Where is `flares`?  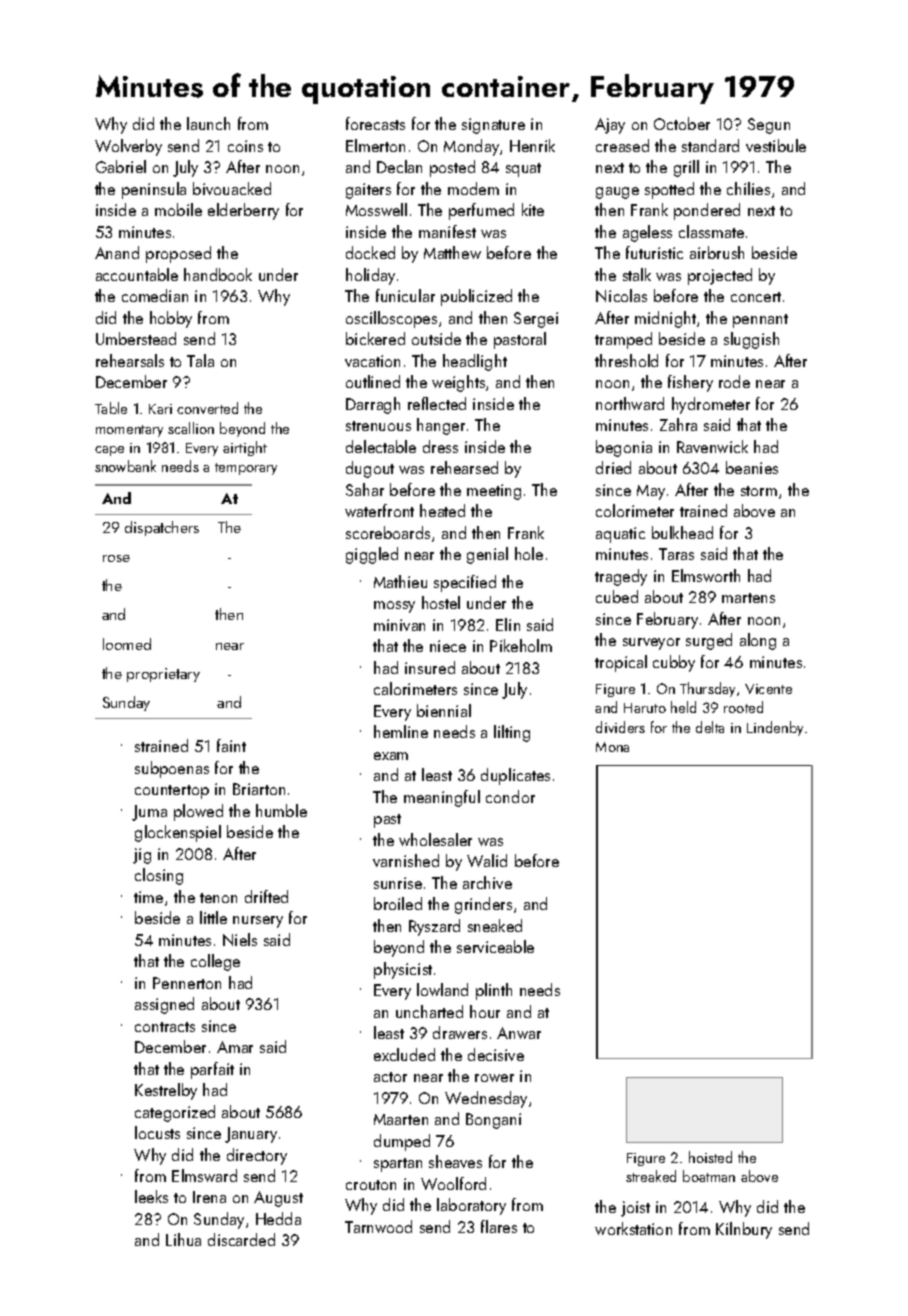 flares is located at coordinates (499, 1226).
